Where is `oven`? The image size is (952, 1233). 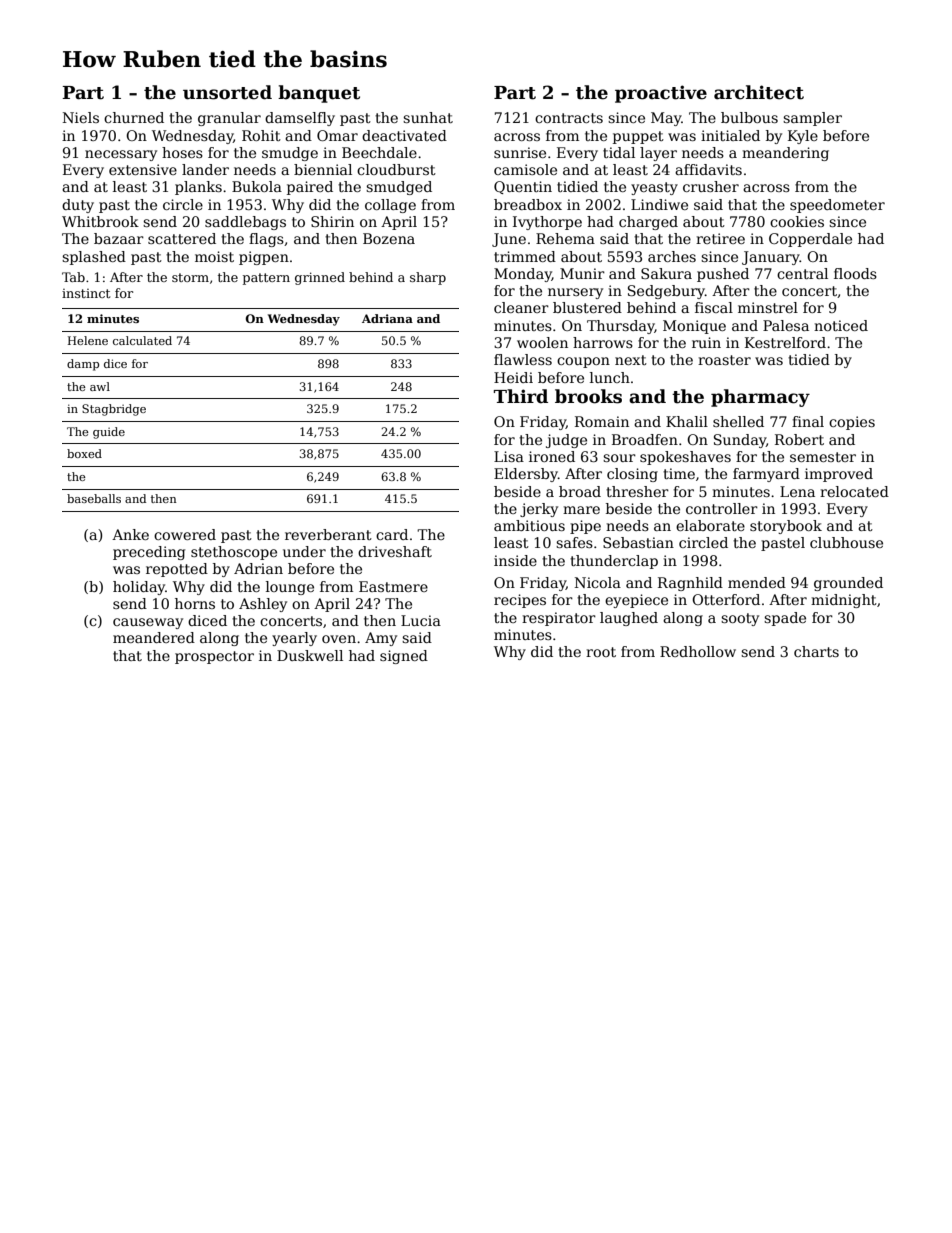
oven is located at coordinates (339, 639).
